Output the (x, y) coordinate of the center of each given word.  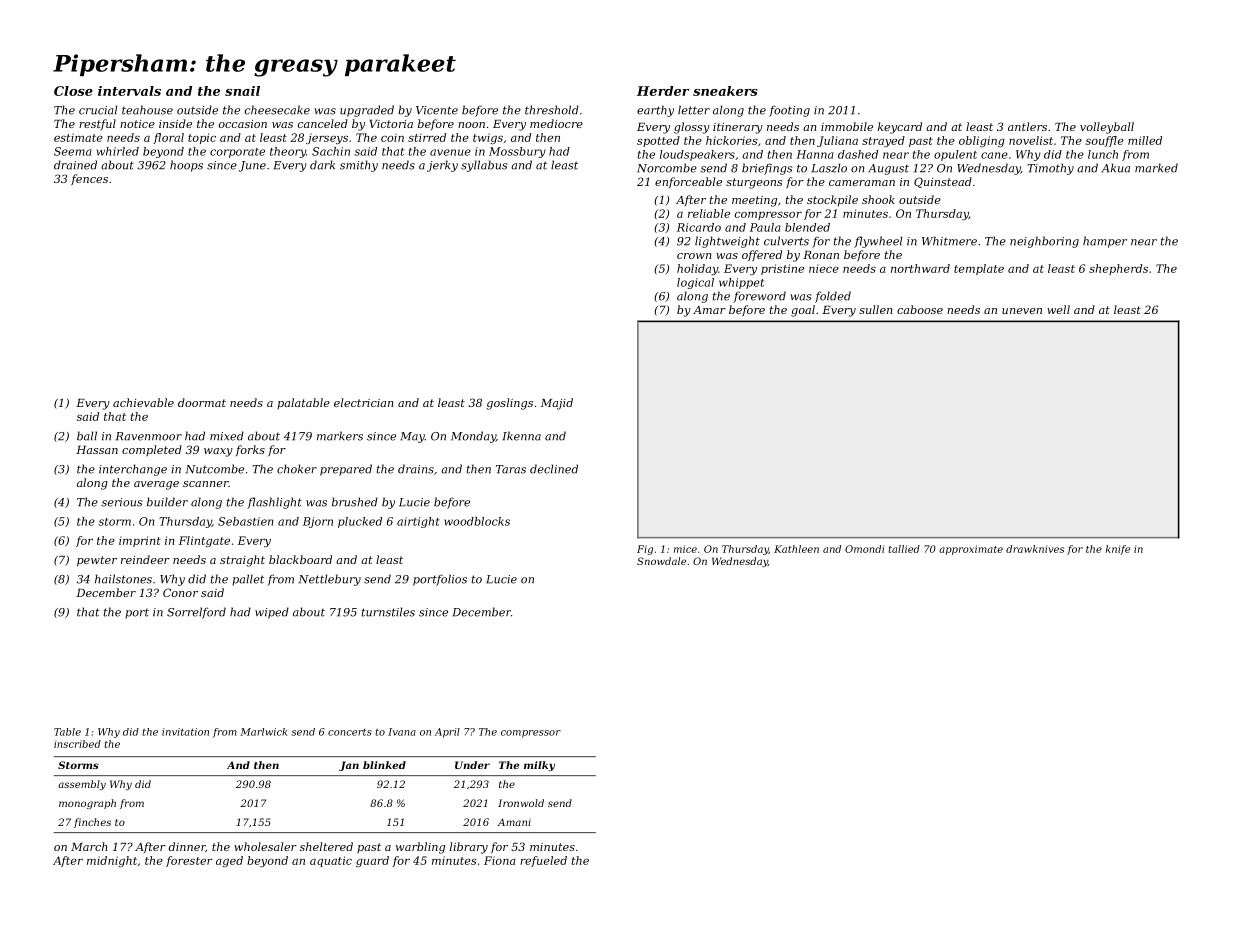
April (447, 733)
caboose (920, 309)
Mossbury (517, 152)
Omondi (864, 549)
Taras (511, 469)
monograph (87, 804)
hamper (1105, 242)
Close (73, 91)
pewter (97, 561)
